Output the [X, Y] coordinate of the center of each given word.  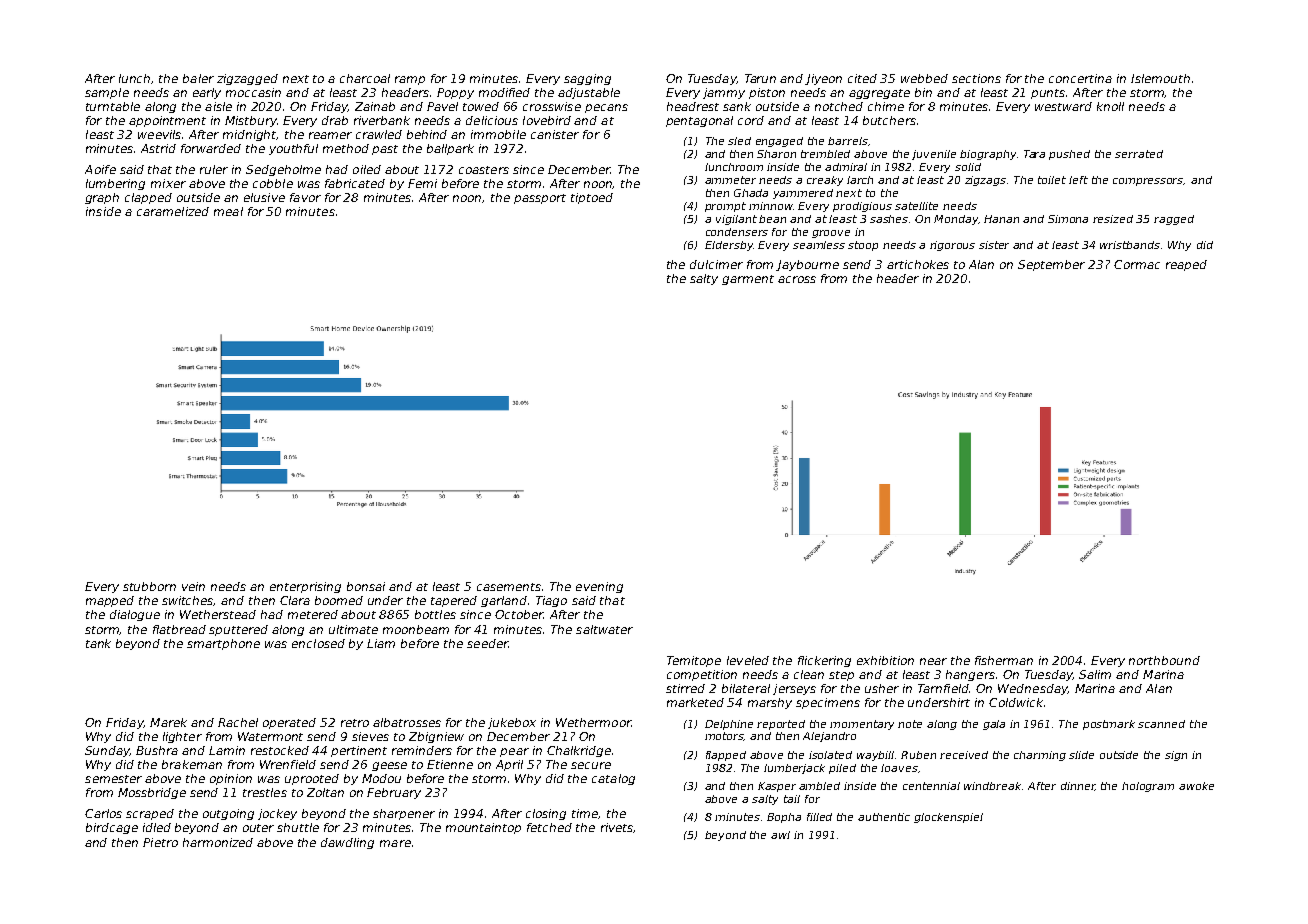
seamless [819, 245]
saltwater [604, 629]
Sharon [776, 154]
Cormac [1137, 264]
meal [228, 211]
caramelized [173, 211]
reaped [1186, 265]
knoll [1110, 106]
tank [98, 643]
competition [702, 675]
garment [748, 280]
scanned [1161, 724]
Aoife [100, 169]
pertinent [359, 751]
